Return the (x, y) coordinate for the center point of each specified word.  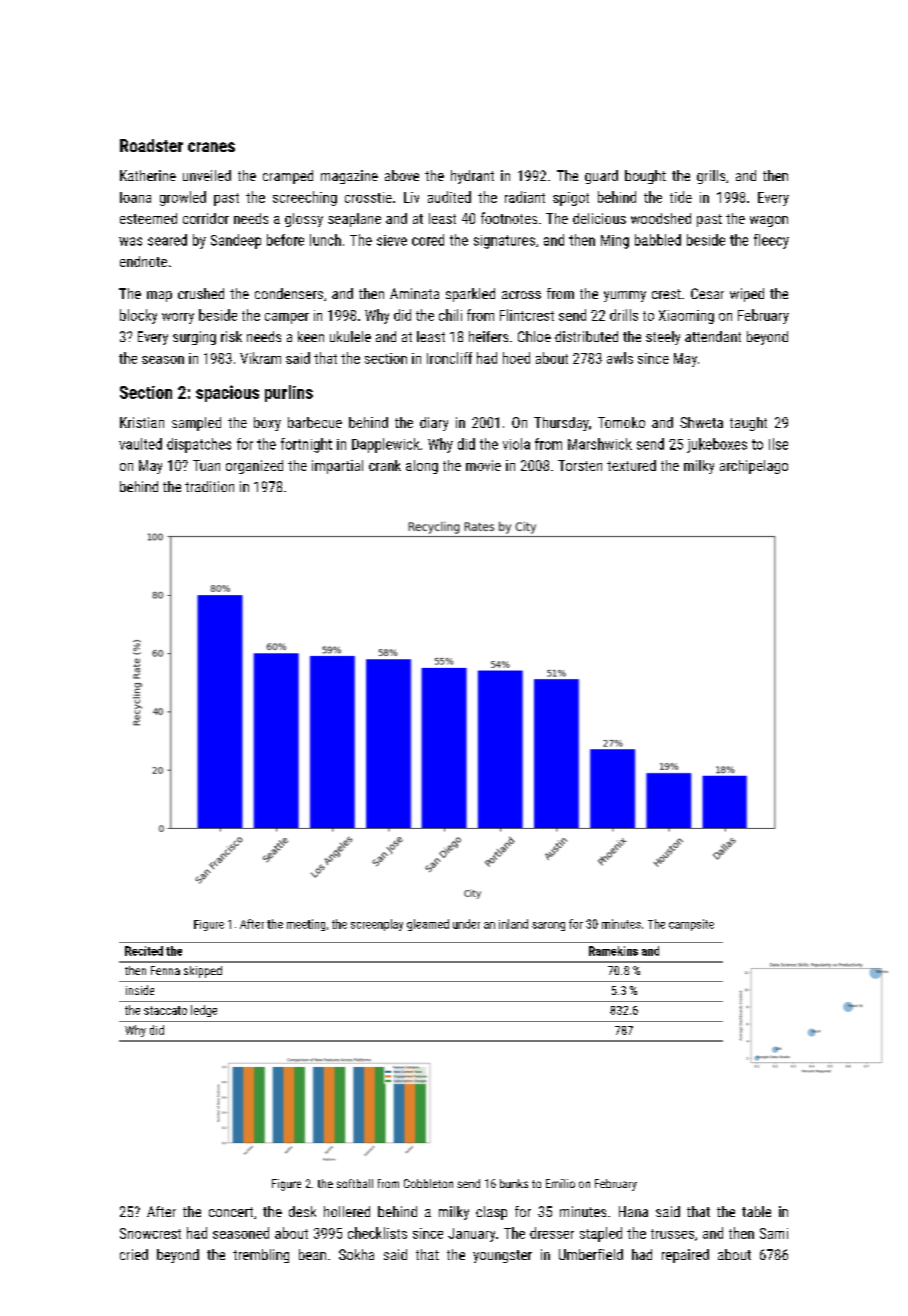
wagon (769, 221)
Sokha (356, 1254)
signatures (504, 242)
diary (434, 424)
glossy (304, 220)
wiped (747, 295)
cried (134, 1254)
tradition (209, 486)
